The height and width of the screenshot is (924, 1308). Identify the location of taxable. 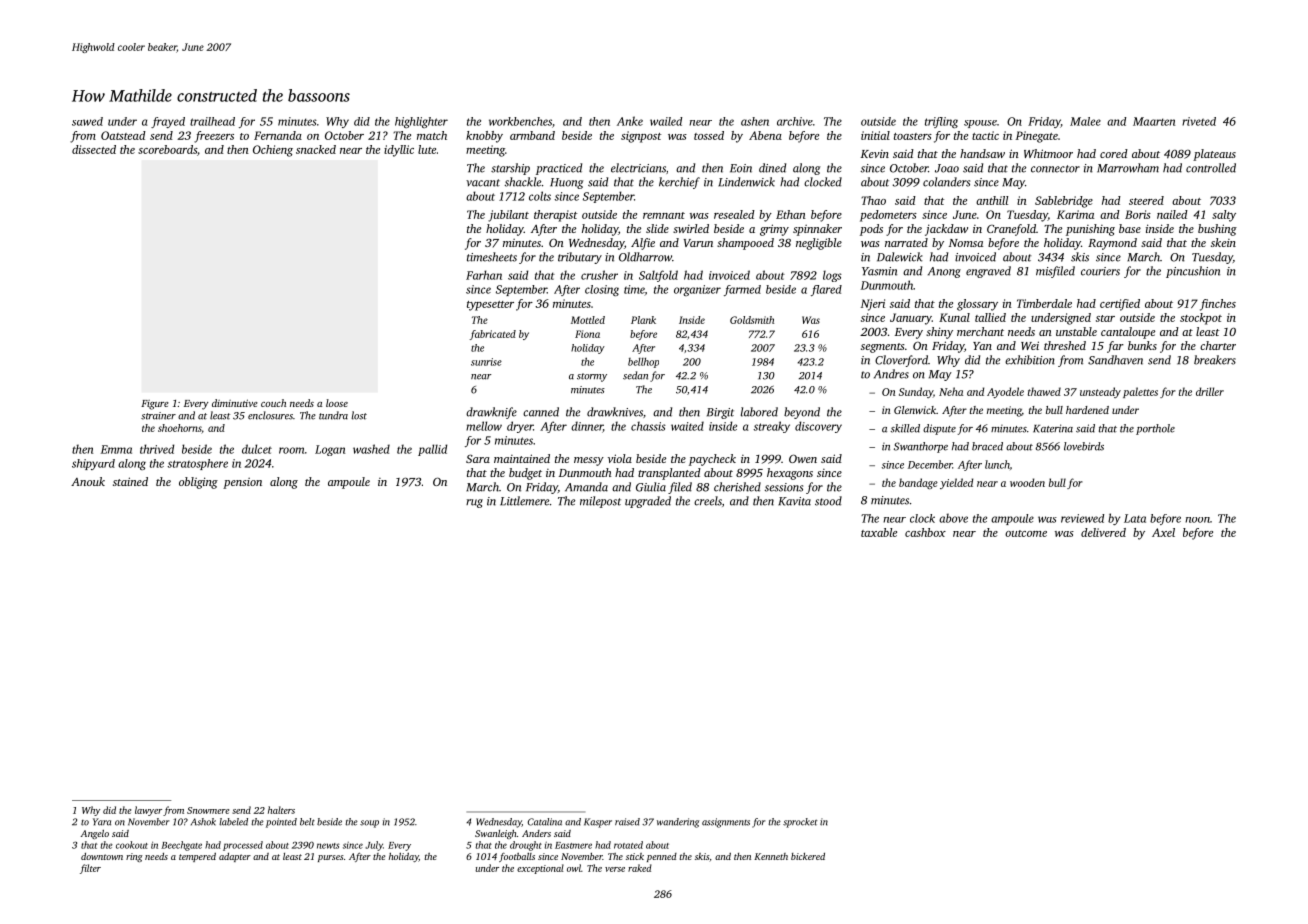
(879, 532).
